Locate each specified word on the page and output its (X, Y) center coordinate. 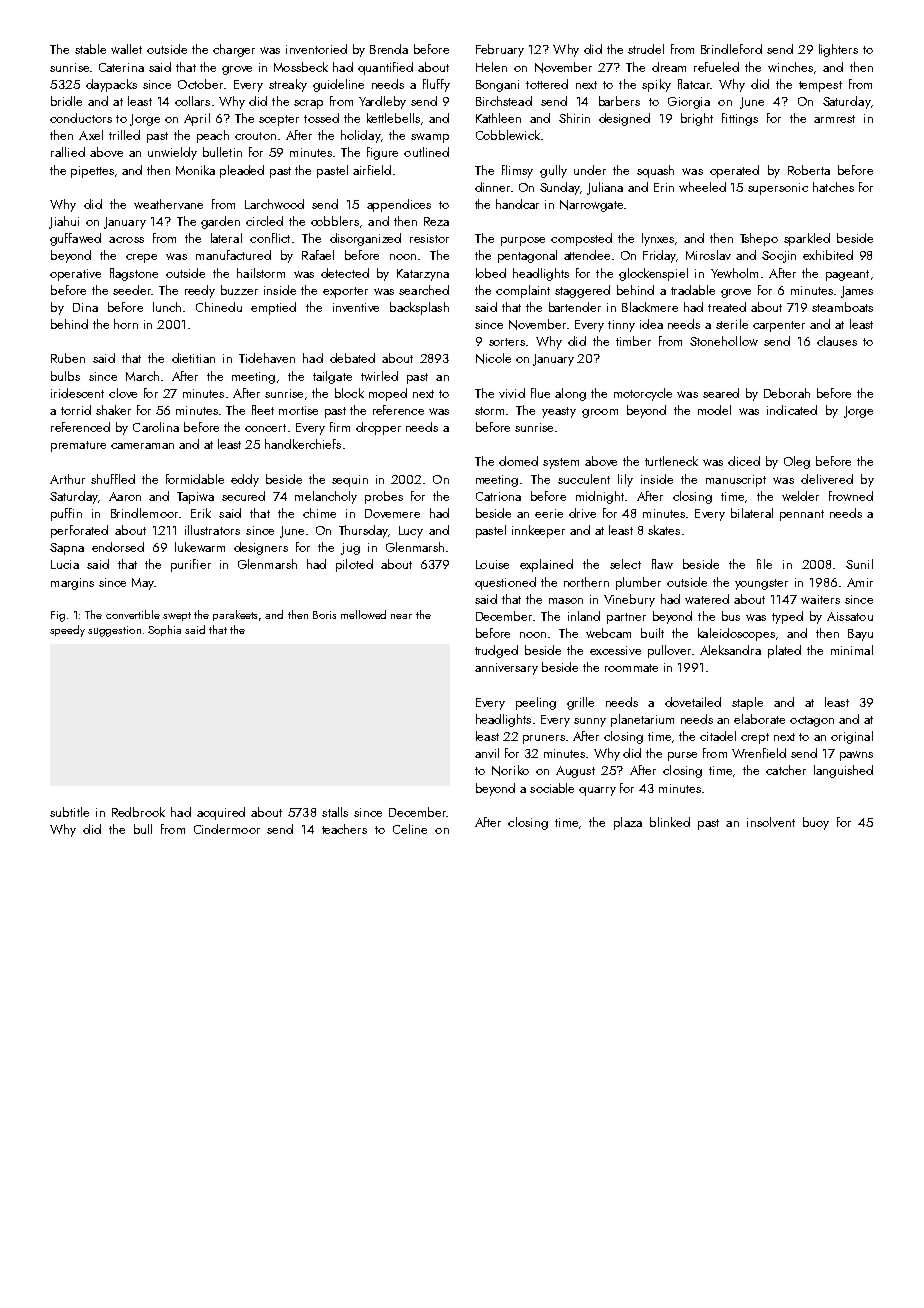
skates (664, 530)
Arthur (67, 479)
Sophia (164, 630)
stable (90, 49)
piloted (354, 565)
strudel (646, 49)
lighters (838, 50)
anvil (487, 753)
